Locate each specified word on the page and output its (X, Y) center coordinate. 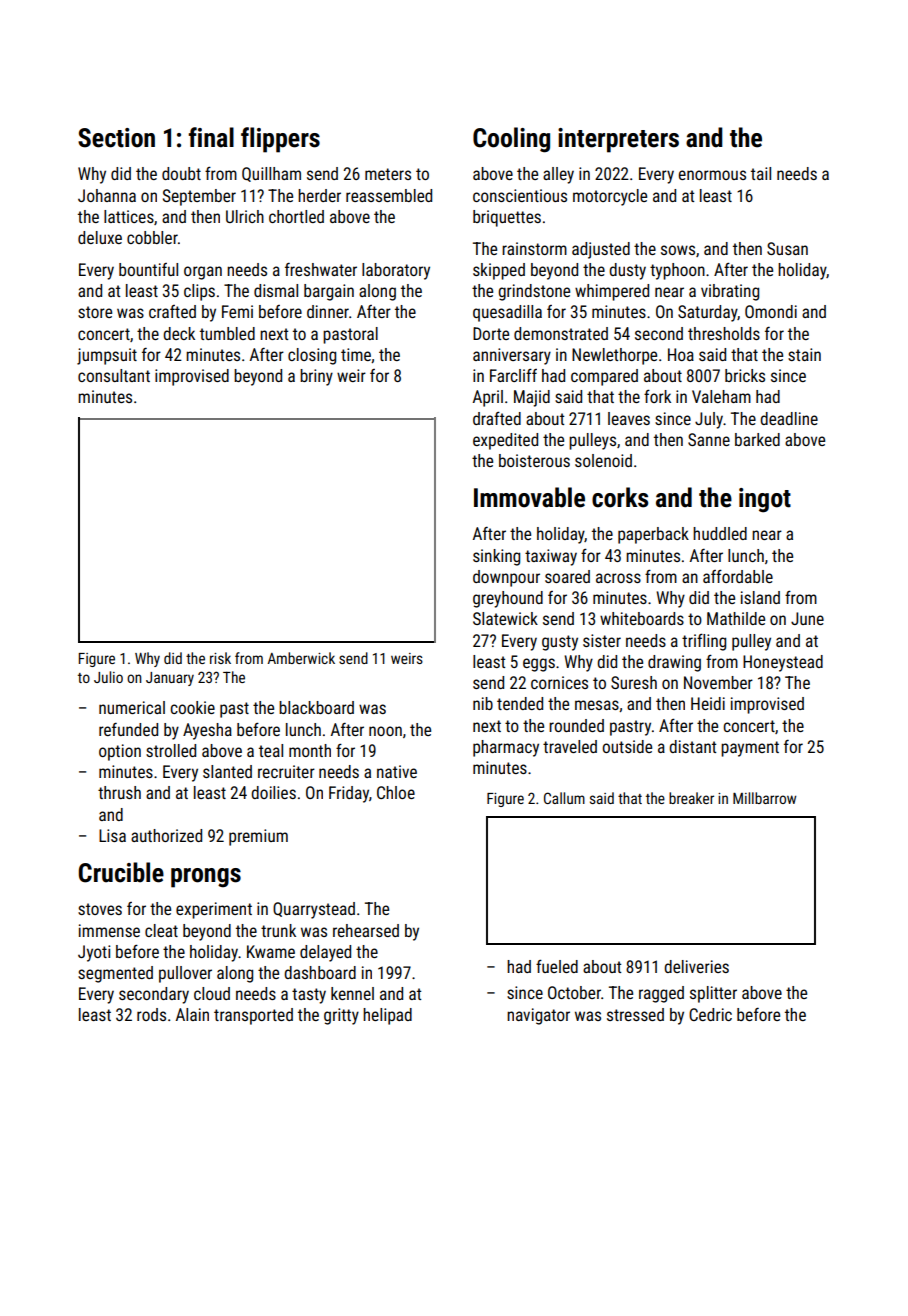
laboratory (396, 271)
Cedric (710, 1014)
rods (151, 1014)
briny (316, 377)
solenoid (603, 460)
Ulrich (245, 216)
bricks (745, 375)
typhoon (677, 271)
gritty (341, 1016)
